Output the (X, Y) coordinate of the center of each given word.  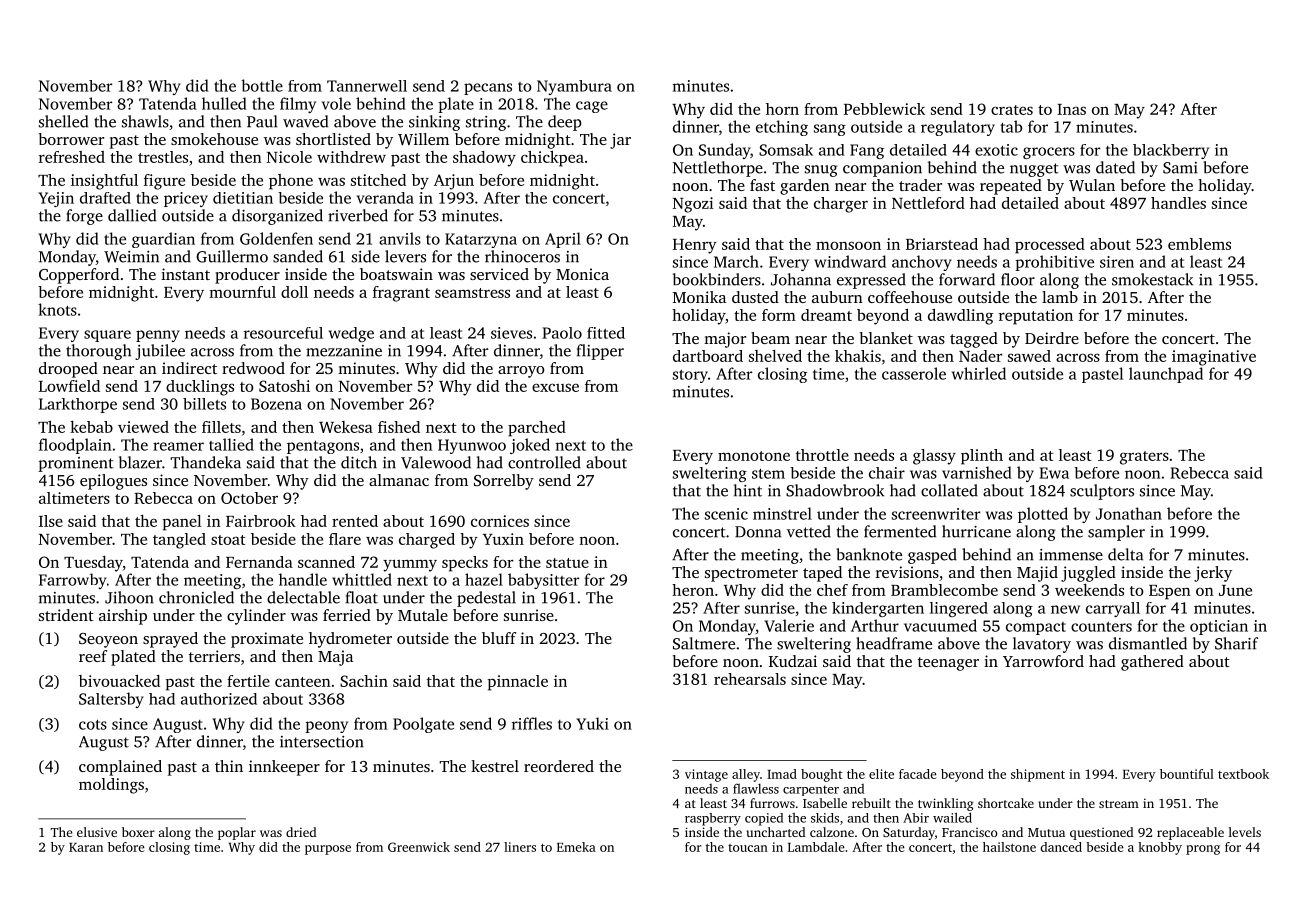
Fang (867, 151)
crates (1012, 110)
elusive (97, 832)
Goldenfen (276, 238)
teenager (948, 664)
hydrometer (350, 640)
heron (693, 590)
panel (182, 523)
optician (1219, 627)
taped (822, 574)
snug (821, 171)
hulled (224, 103)
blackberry (1171, 151)
